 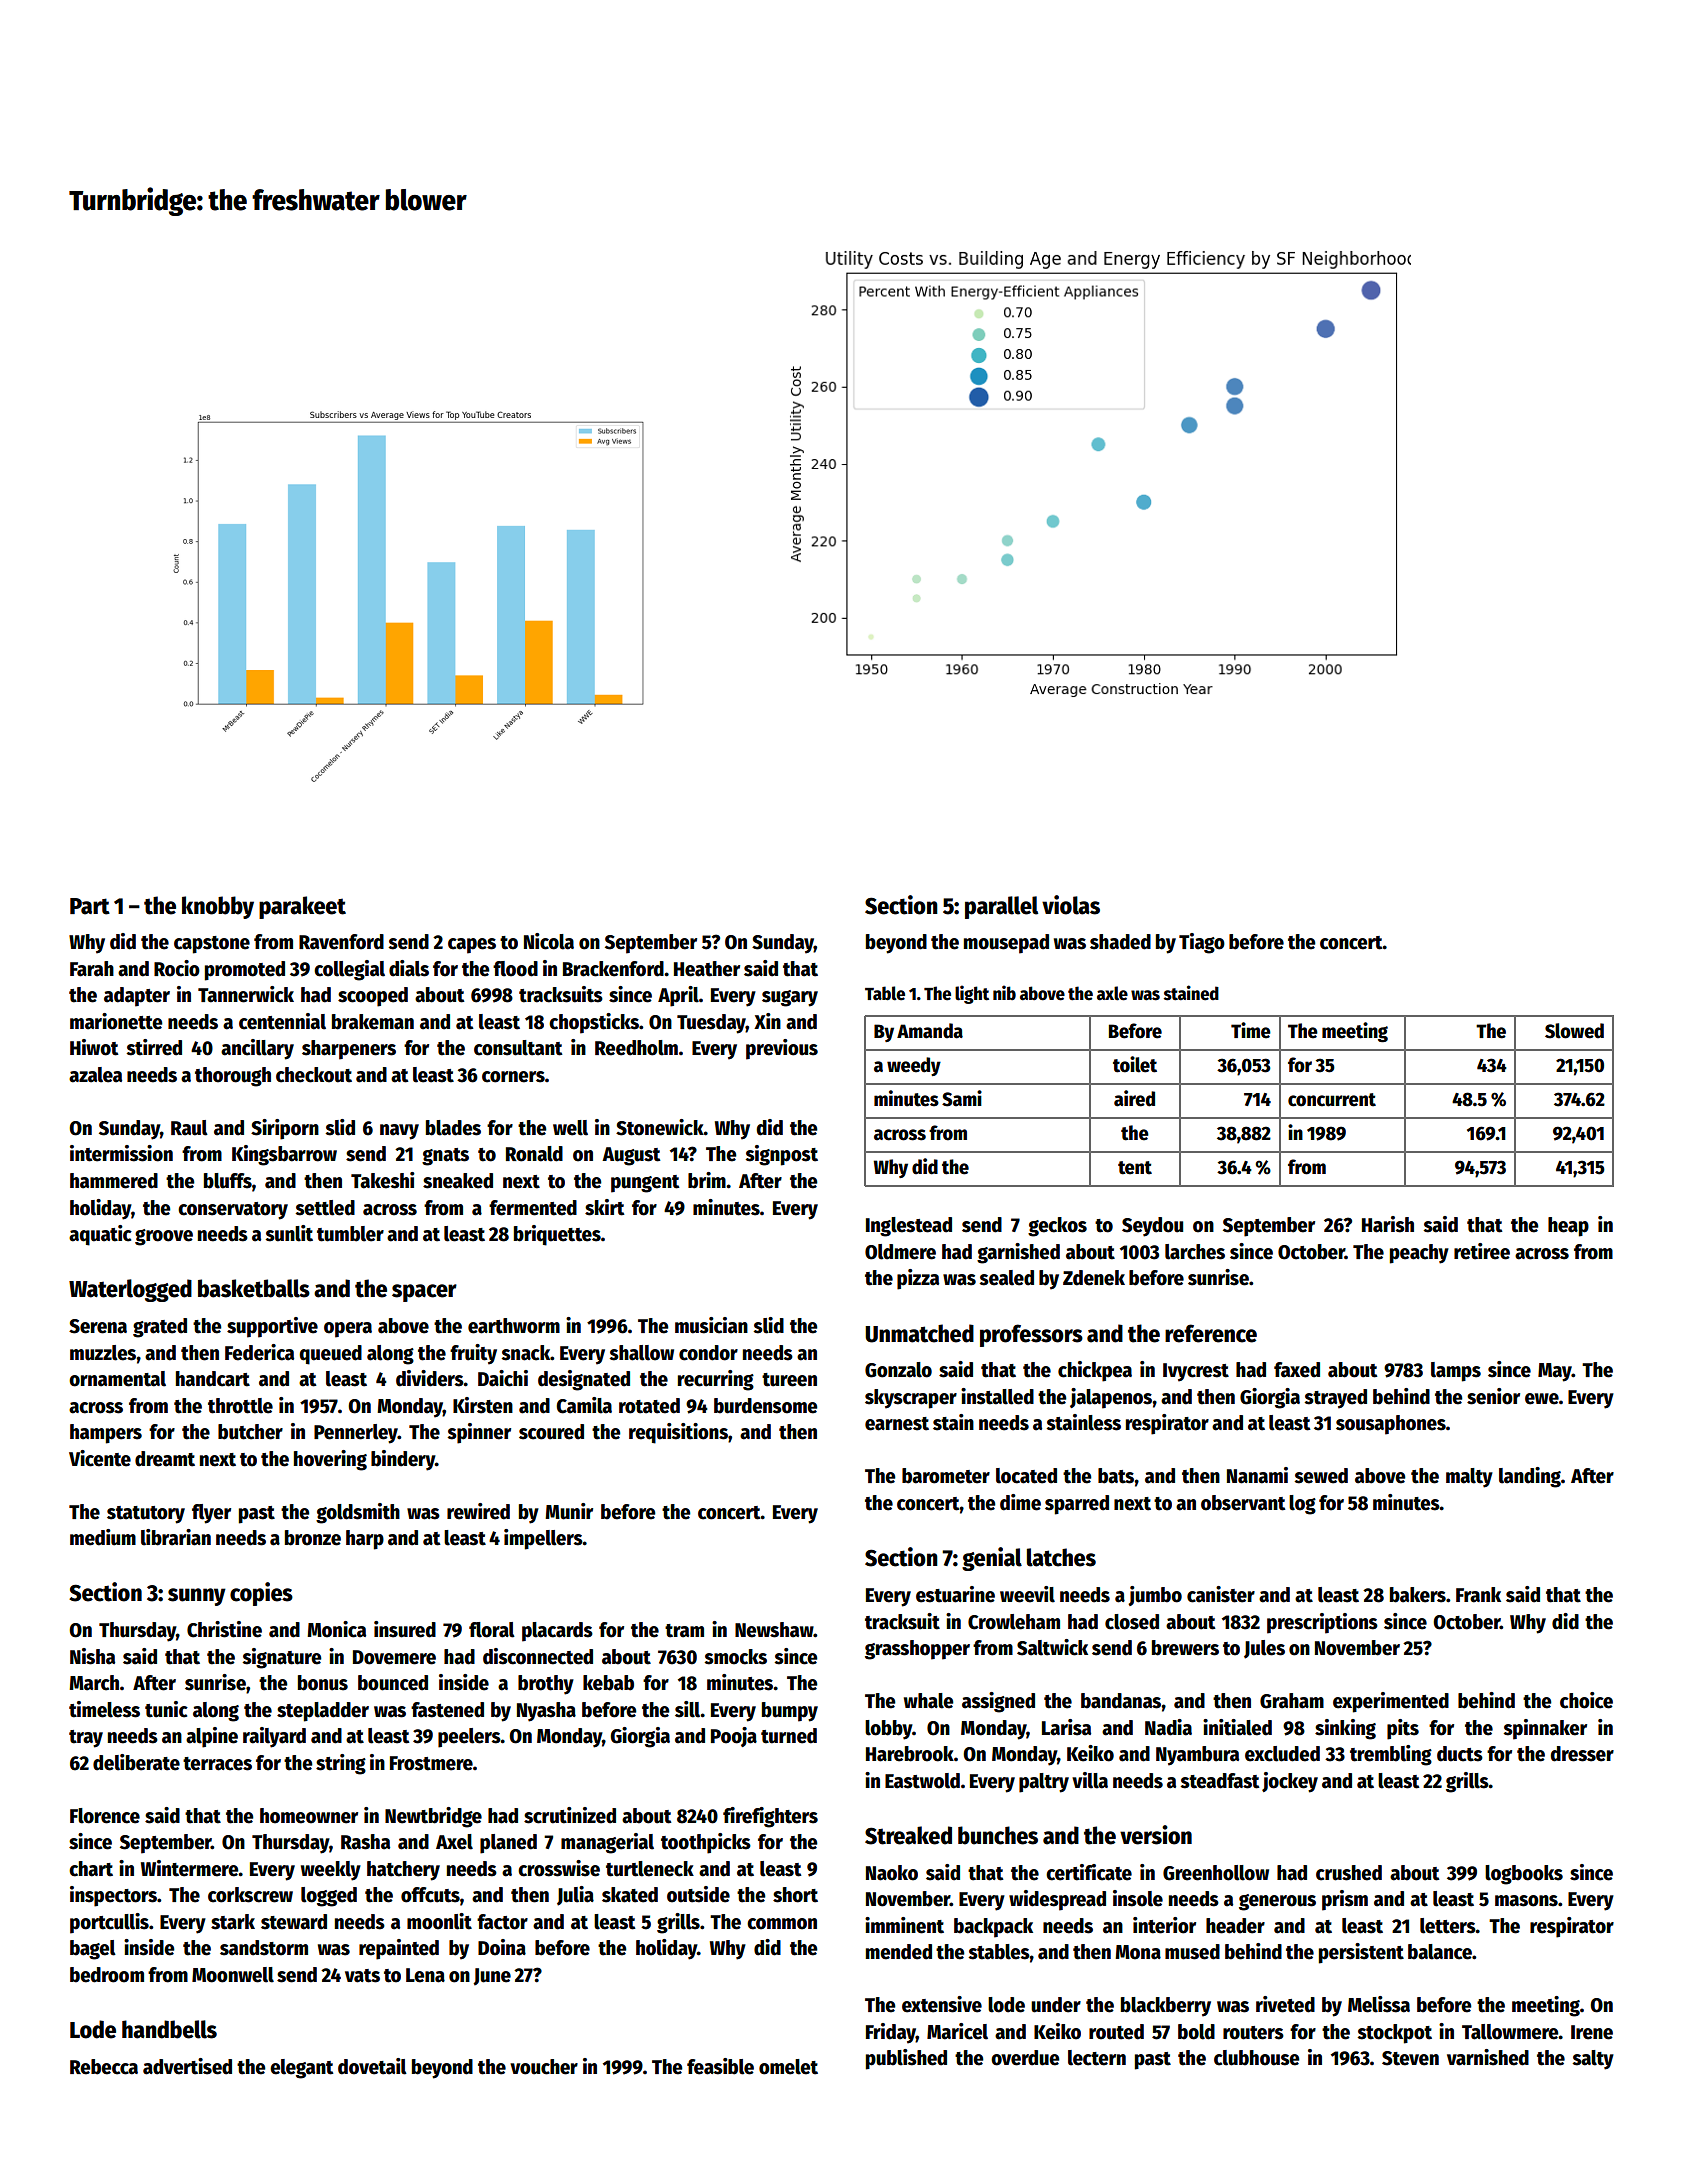 What do you see at coordinates (103, 1537) in the page?
I see `medium` at bounding box center [103, 1537].
